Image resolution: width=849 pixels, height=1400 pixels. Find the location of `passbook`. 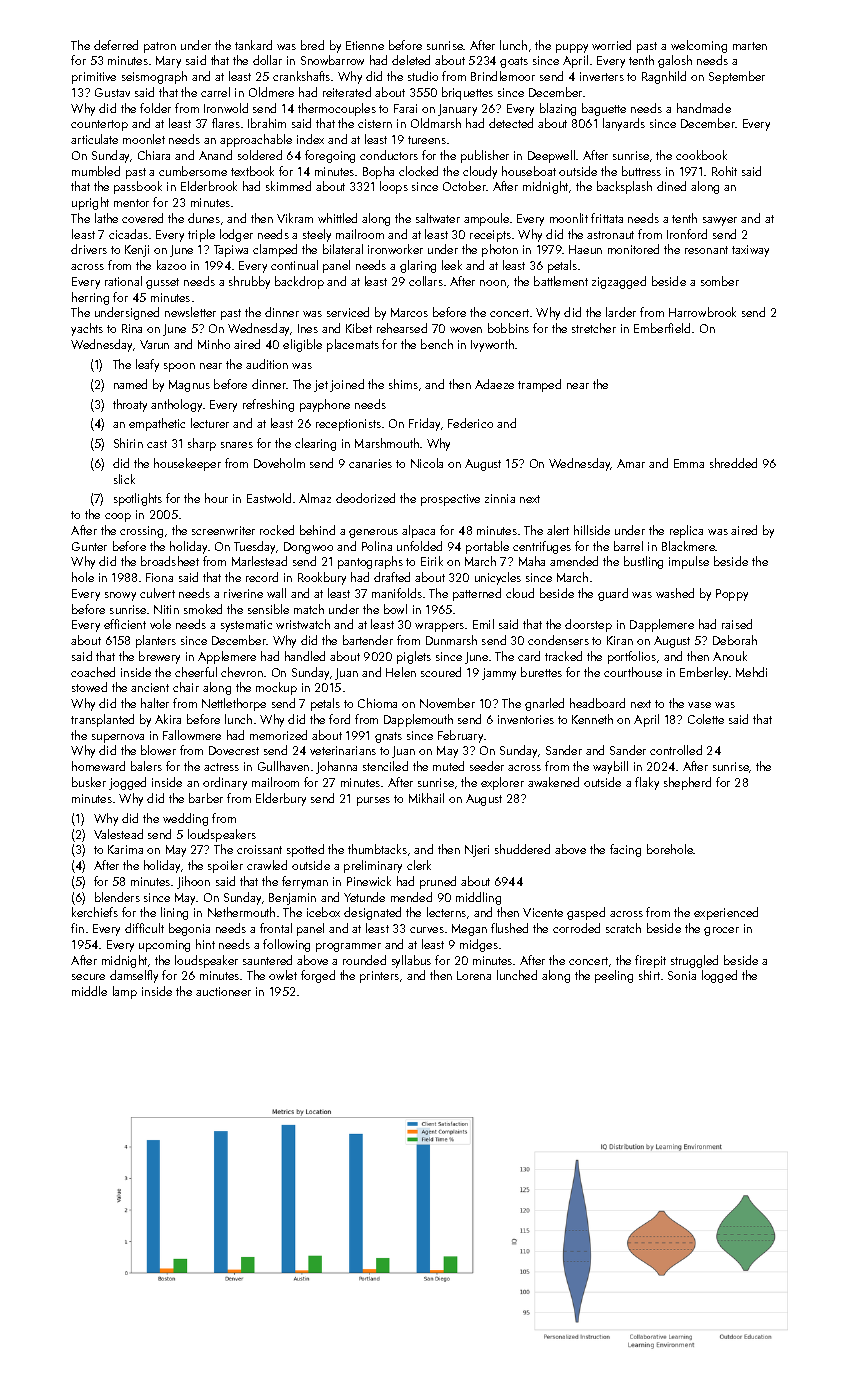

passbook is located at coordinates (138, 187).
